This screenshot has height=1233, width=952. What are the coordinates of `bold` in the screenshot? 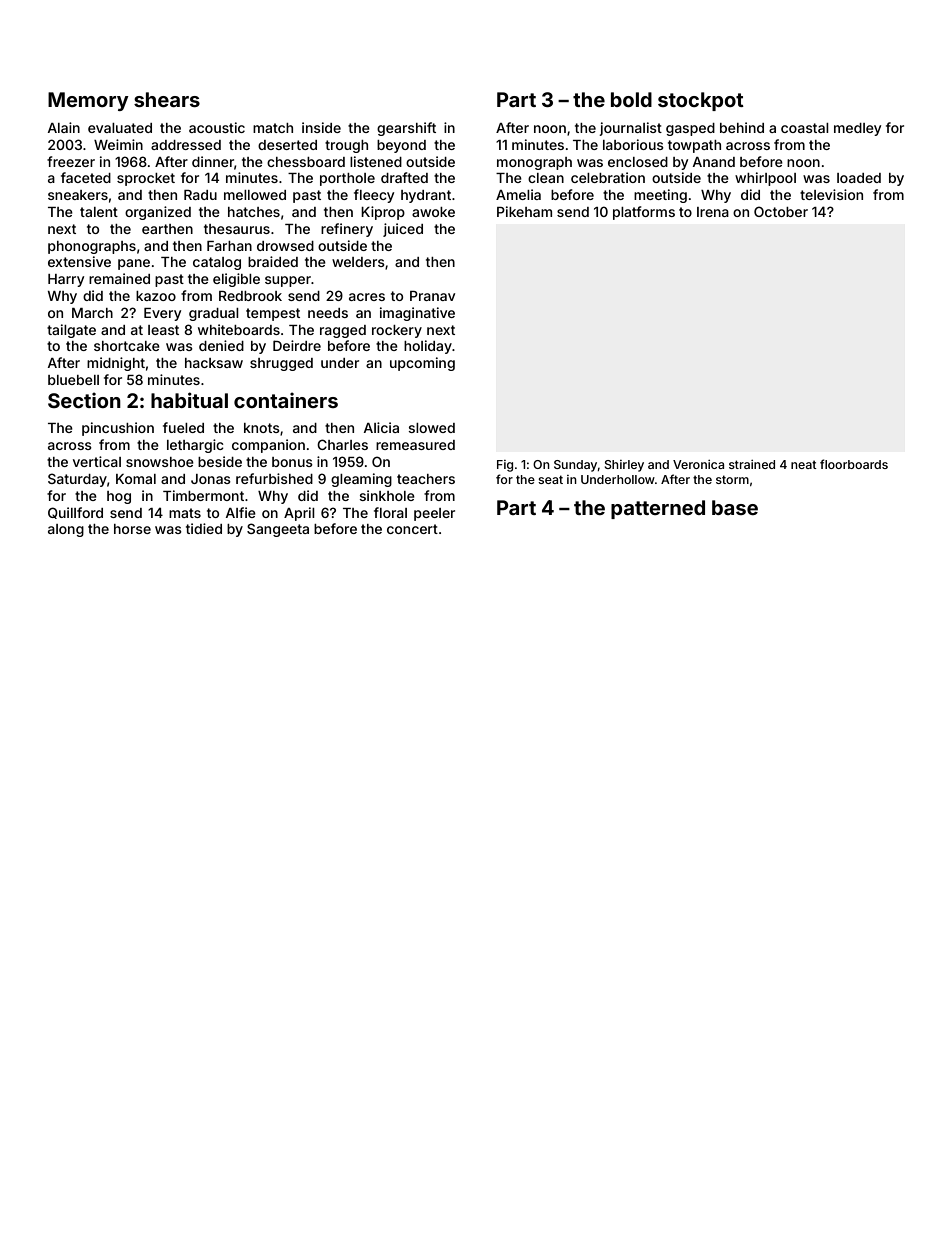 It's located at (631, 99).
